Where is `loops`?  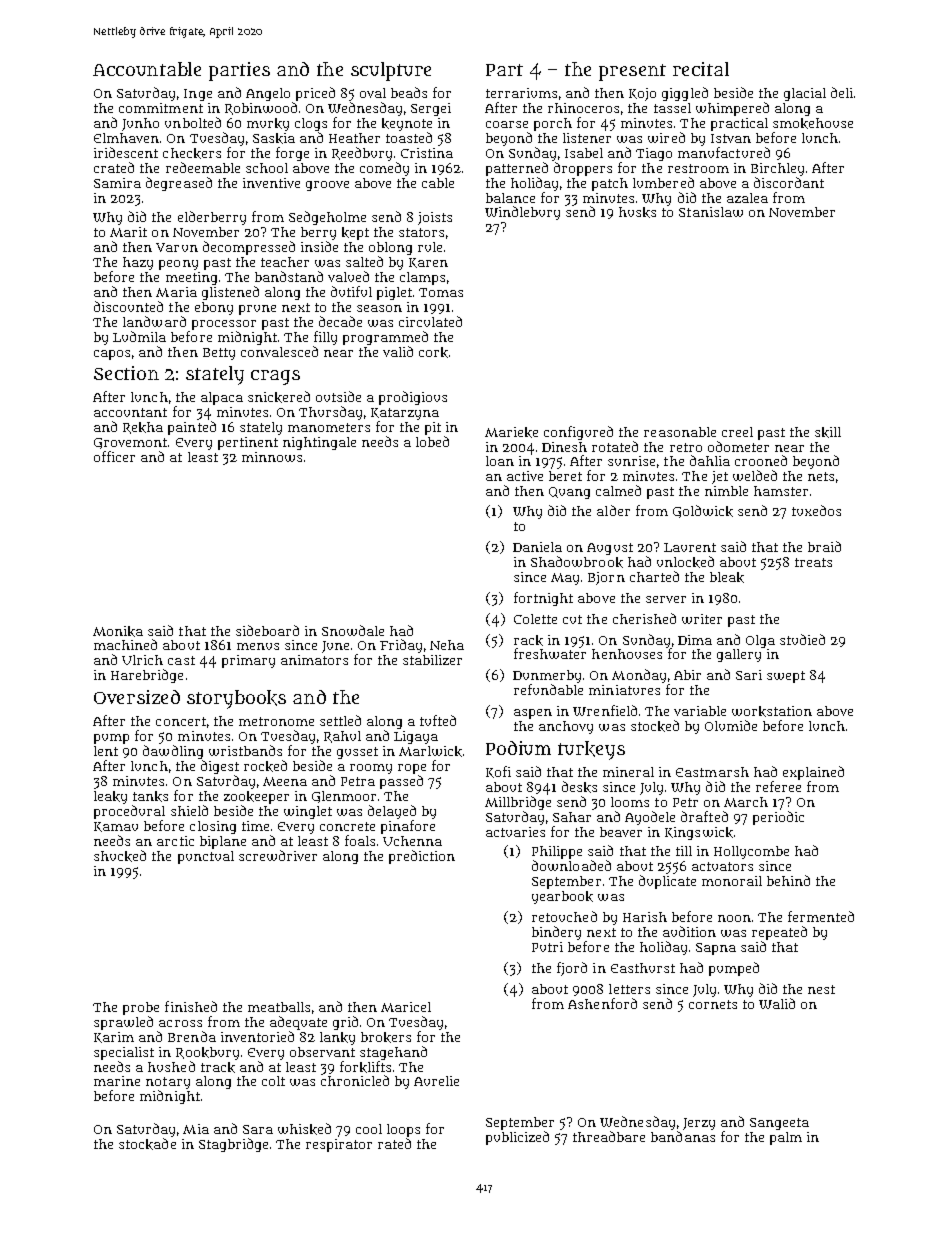
loops is located at coordinates (403, 1131).
